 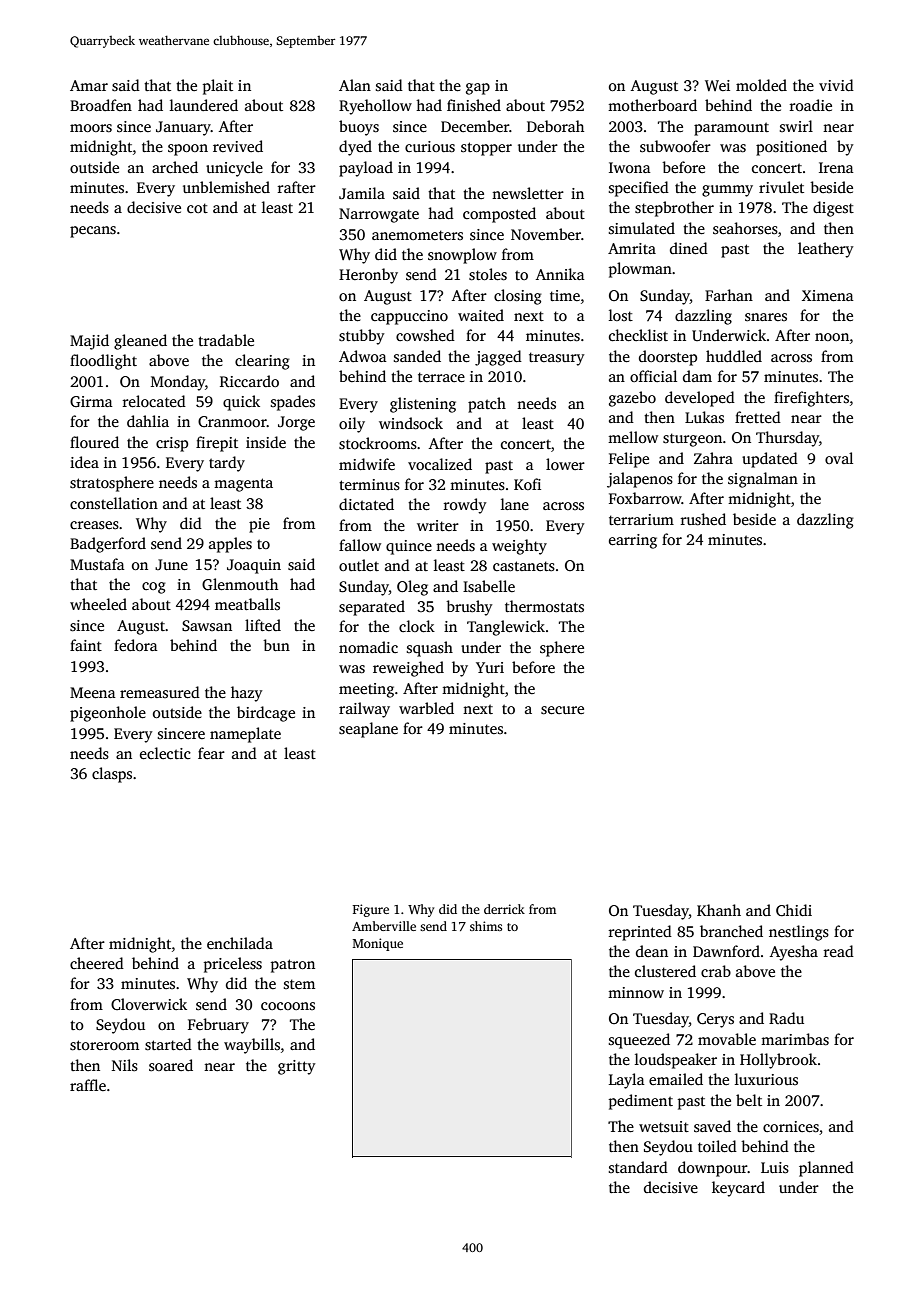 What do you see at coordinates (633, 541) in the document?
I see `earring` at bounding box center [633, 541].
